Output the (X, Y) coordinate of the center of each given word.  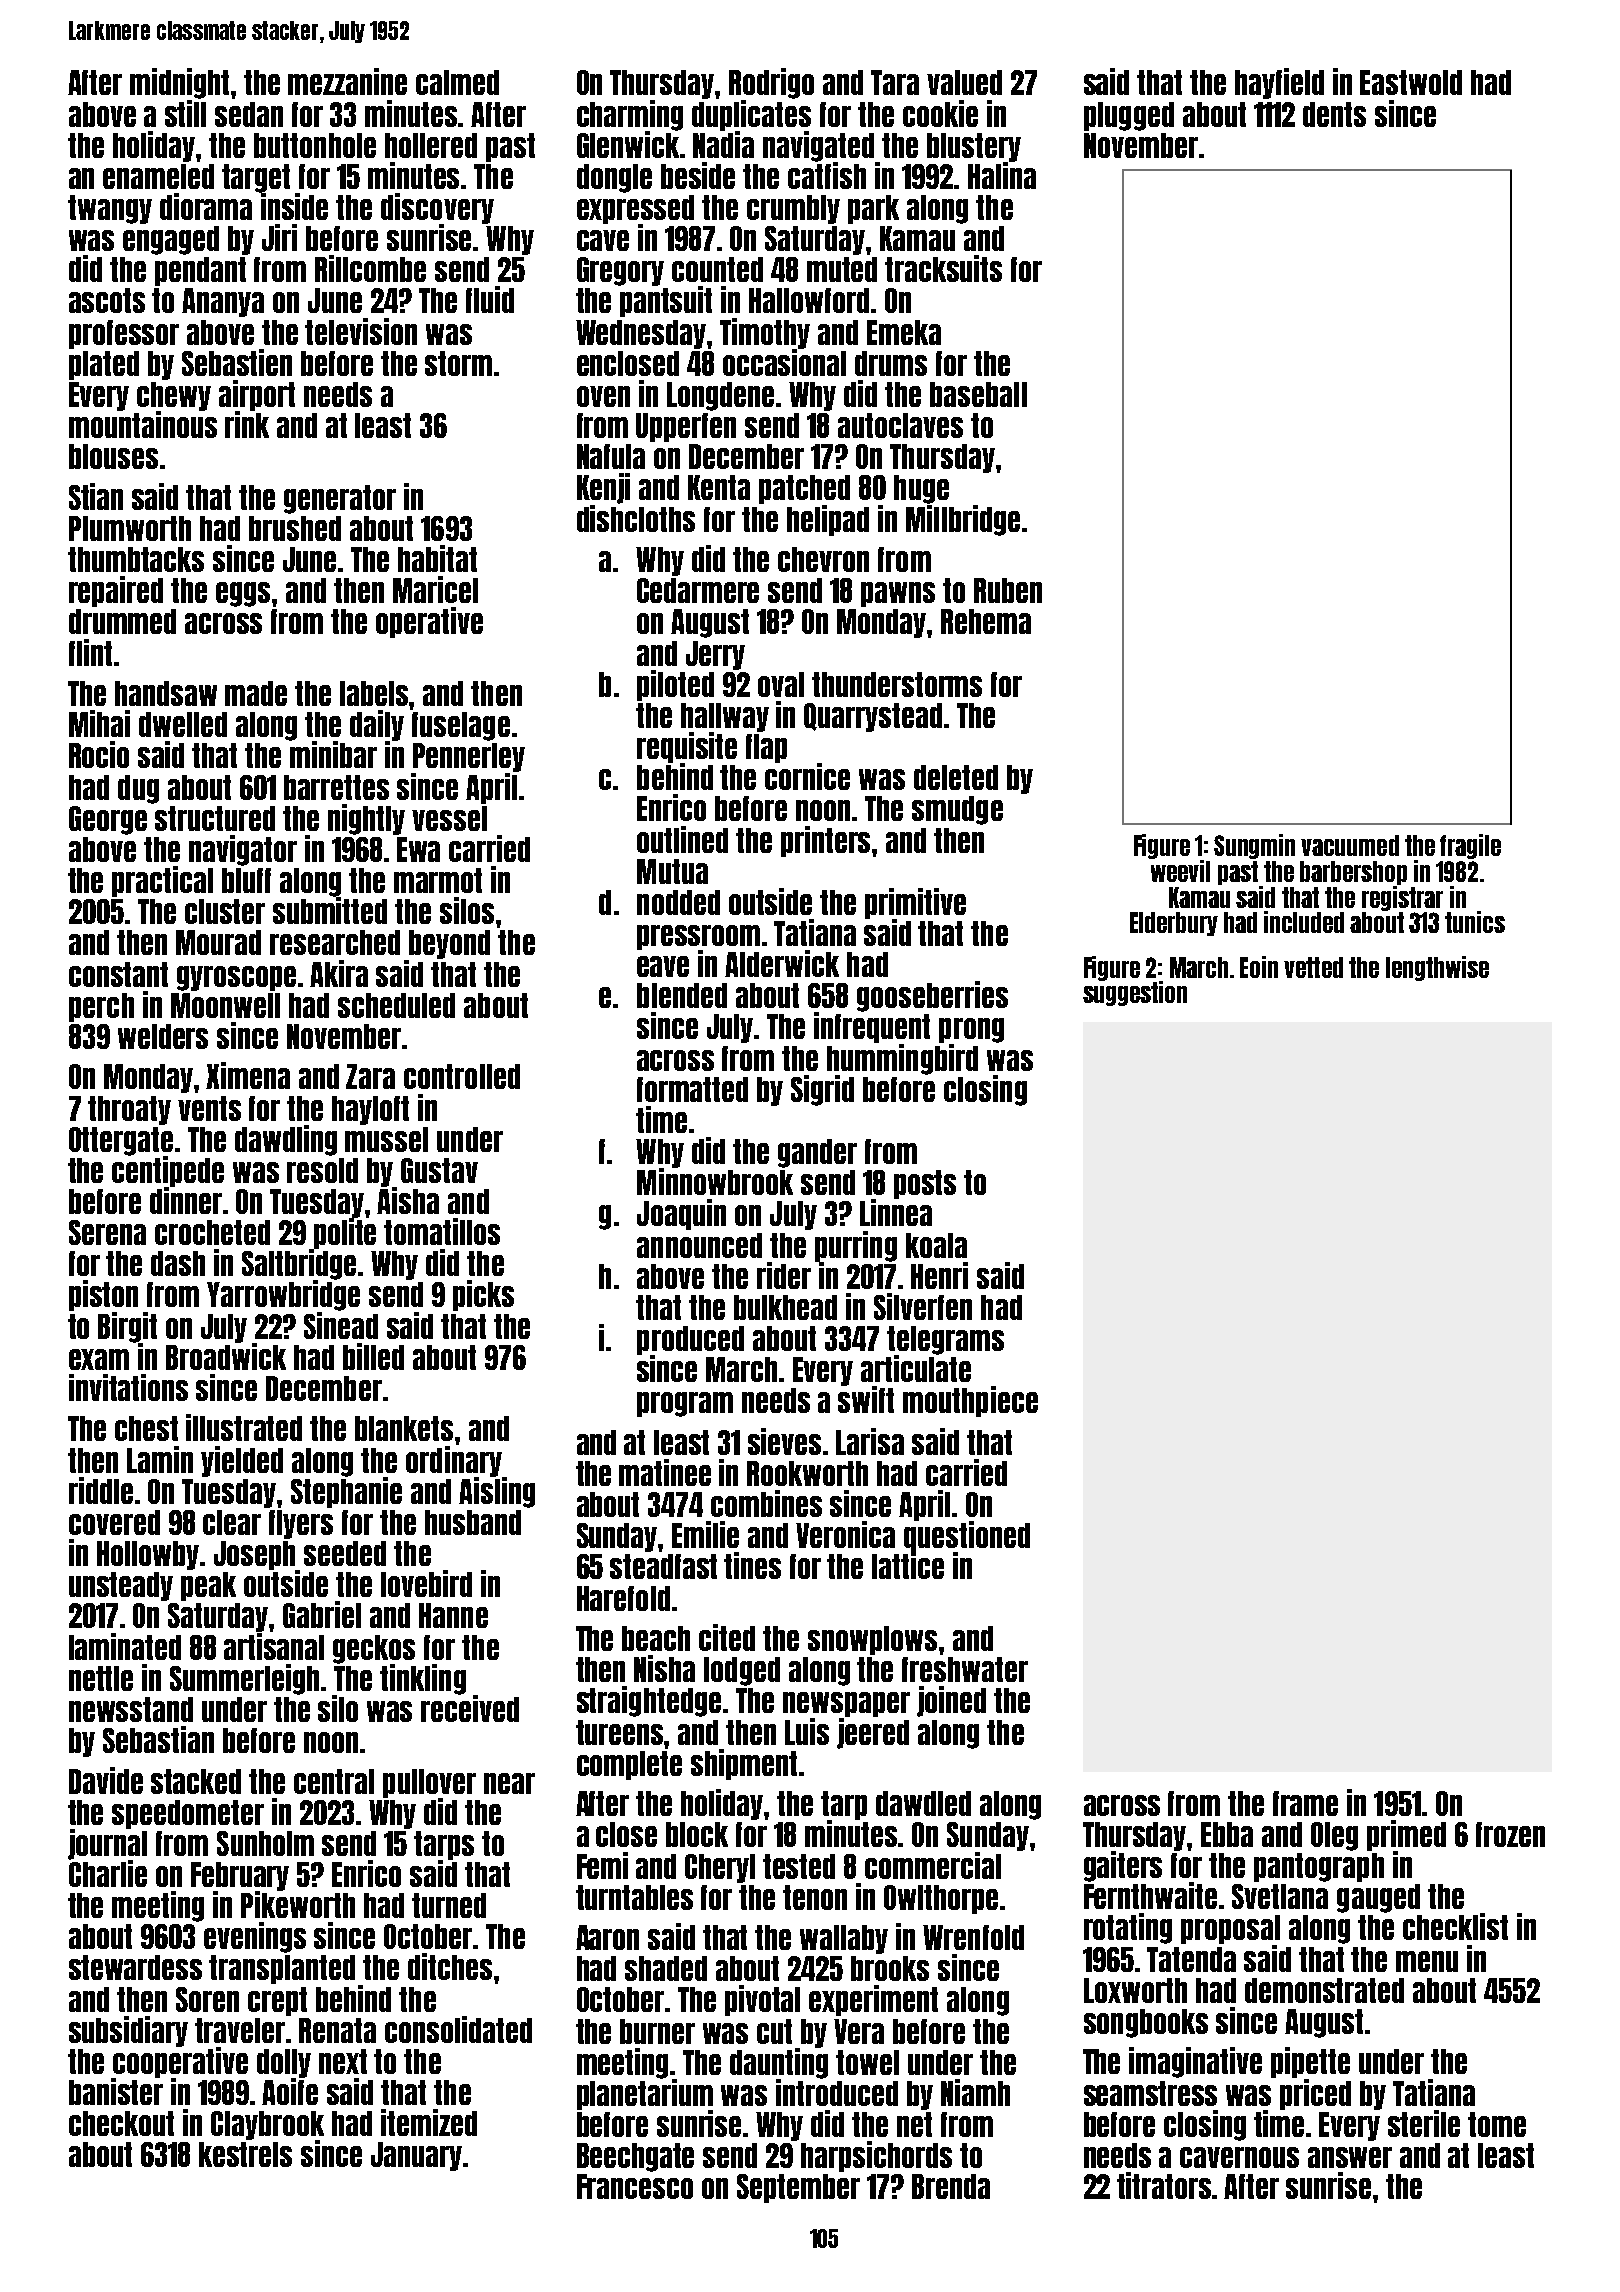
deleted (956, 777)
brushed (295, 528)
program (685, 1404)
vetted (1313, 967)
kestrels (245, 2154)
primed (1406, 1835)
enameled (158, 176)
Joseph (254, 1555)
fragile (1470, 846)
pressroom (698, 937)
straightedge (649, 1701)
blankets (404, 1428)
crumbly (793, 209)
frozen (1510, 1834)
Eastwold (1411, 82)
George (108, 820)
